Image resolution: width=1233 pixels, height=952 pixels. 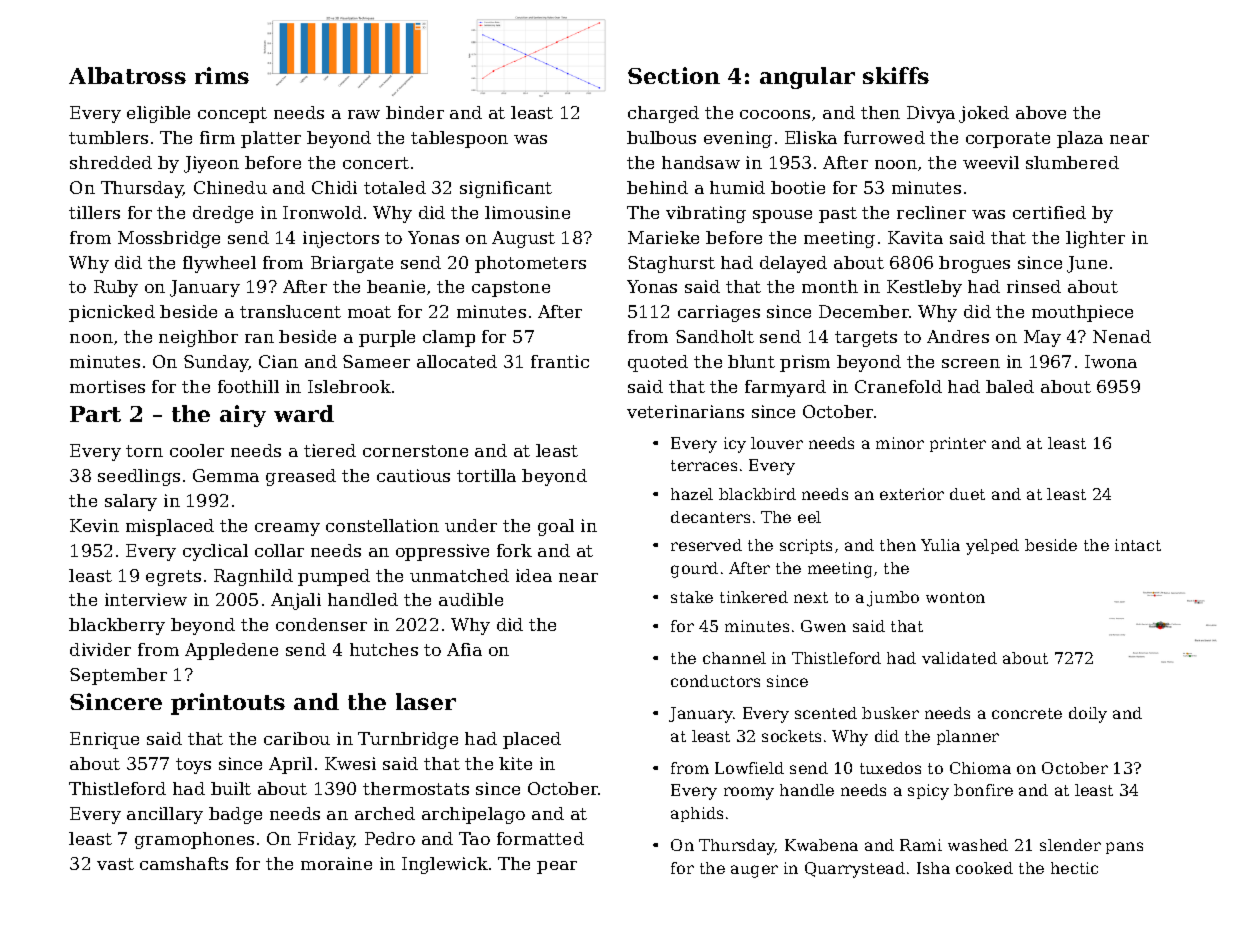 I want to click on Chioma, so click(x=980, y=768).
